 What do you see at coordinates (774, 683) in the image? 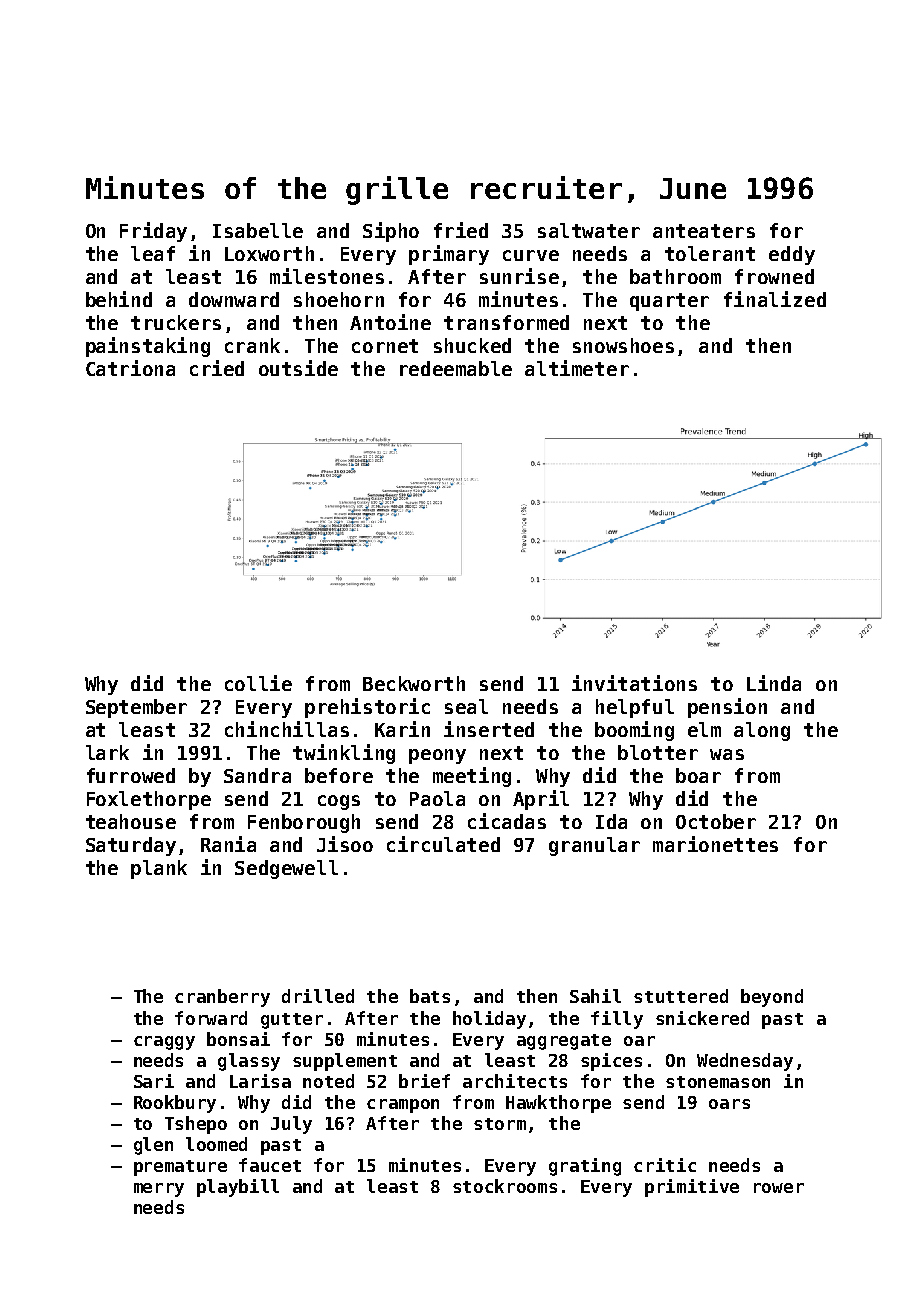
I see `Linda` at bounding box center [774, 683].
